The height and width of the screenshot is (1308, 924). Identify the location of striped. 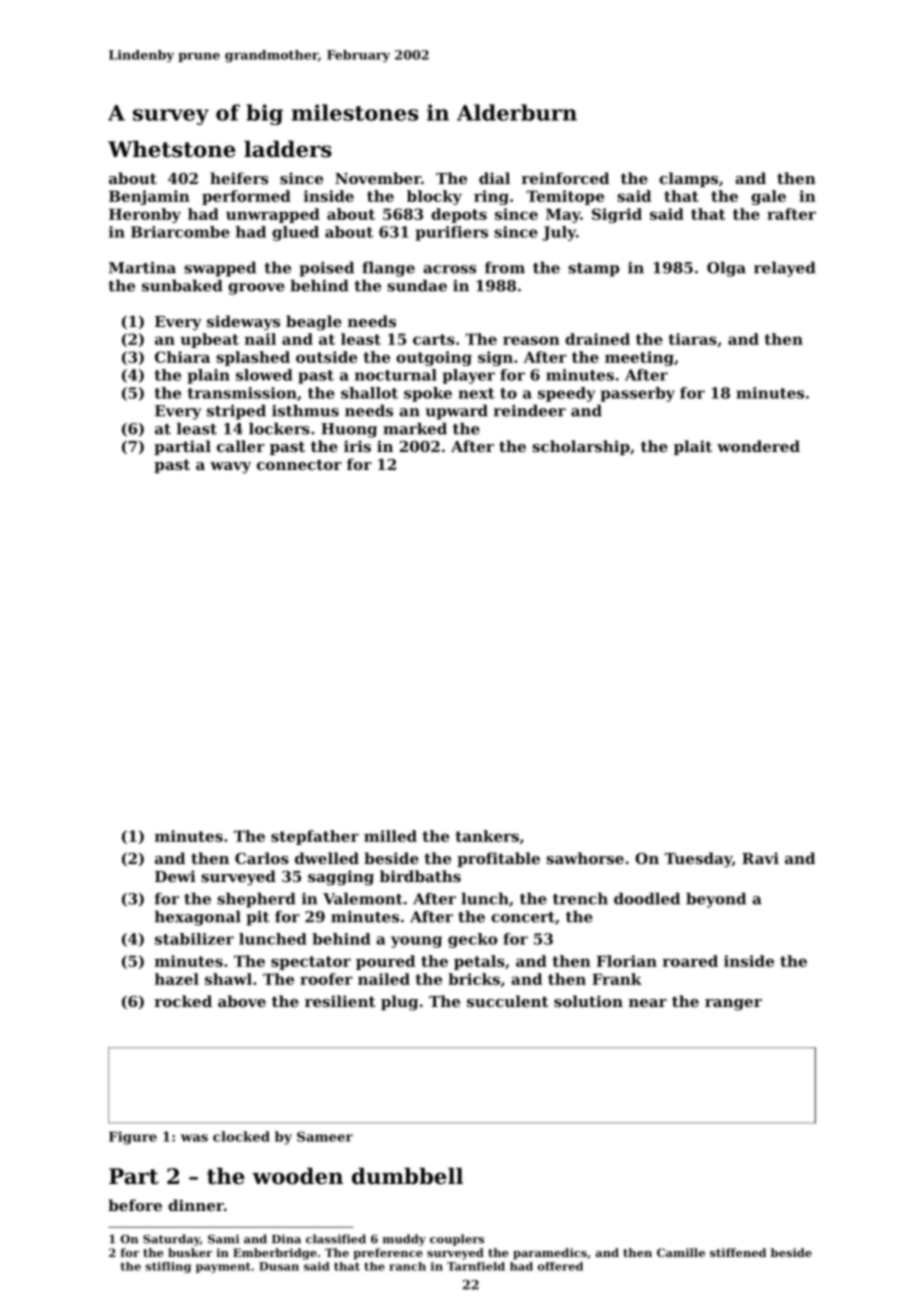
(236, 412).
